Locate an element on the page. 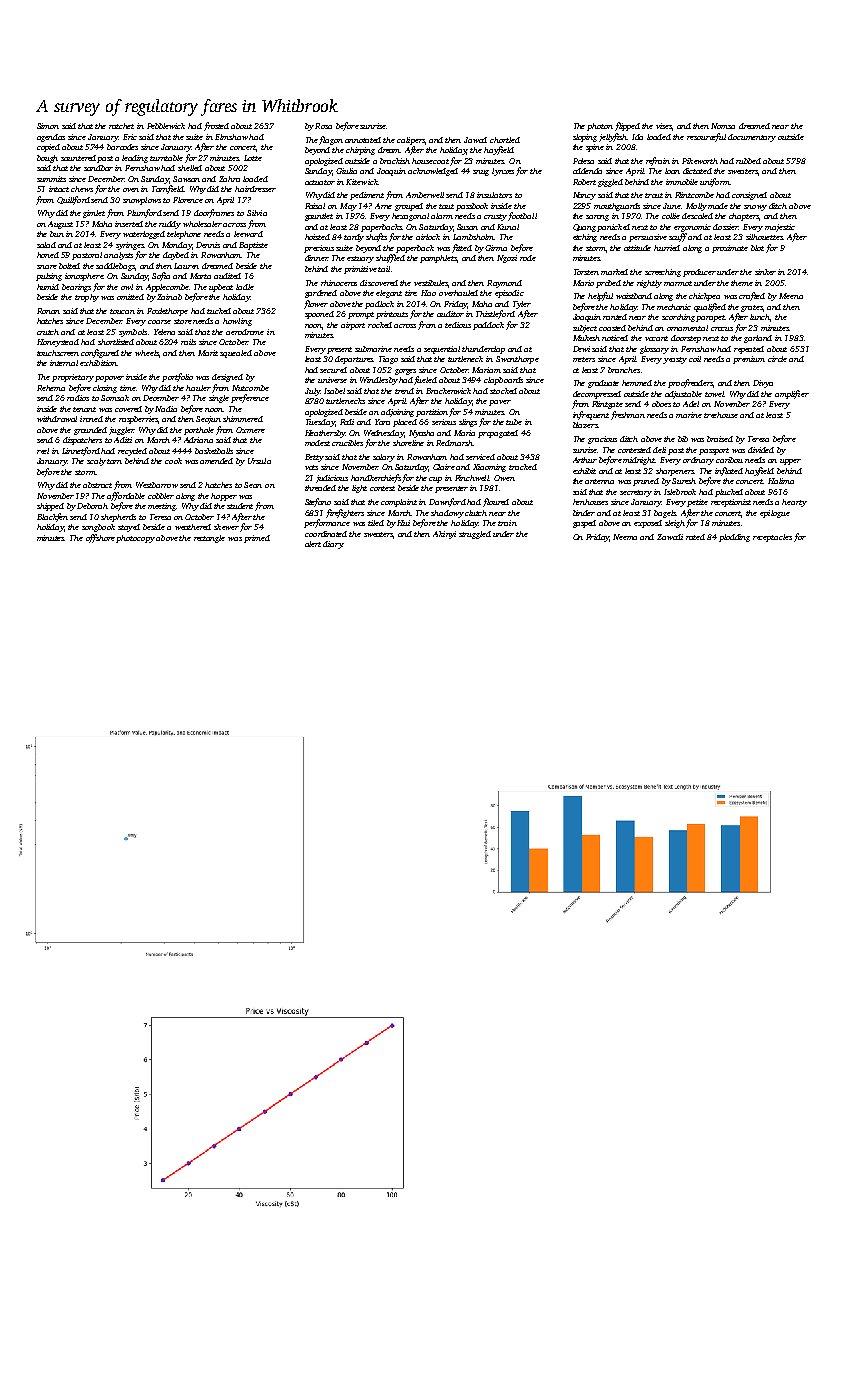 Image resolution: width=849 pixels, height=1400 pixels. Arne is located at coordinates (383, 206).
